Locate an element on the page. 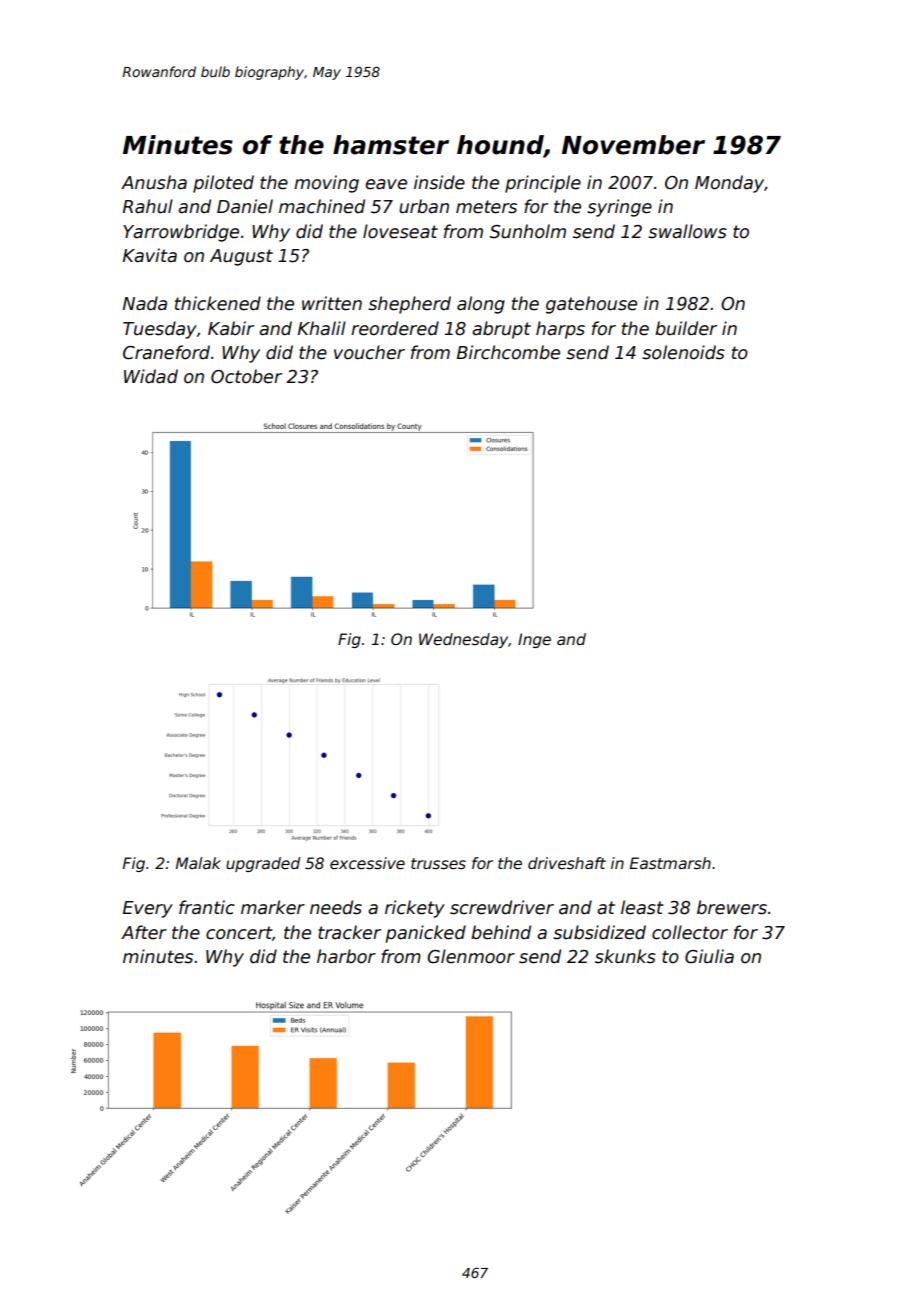 This page has height=1314, width=924. Malak is located at coordinates (198, 863).
